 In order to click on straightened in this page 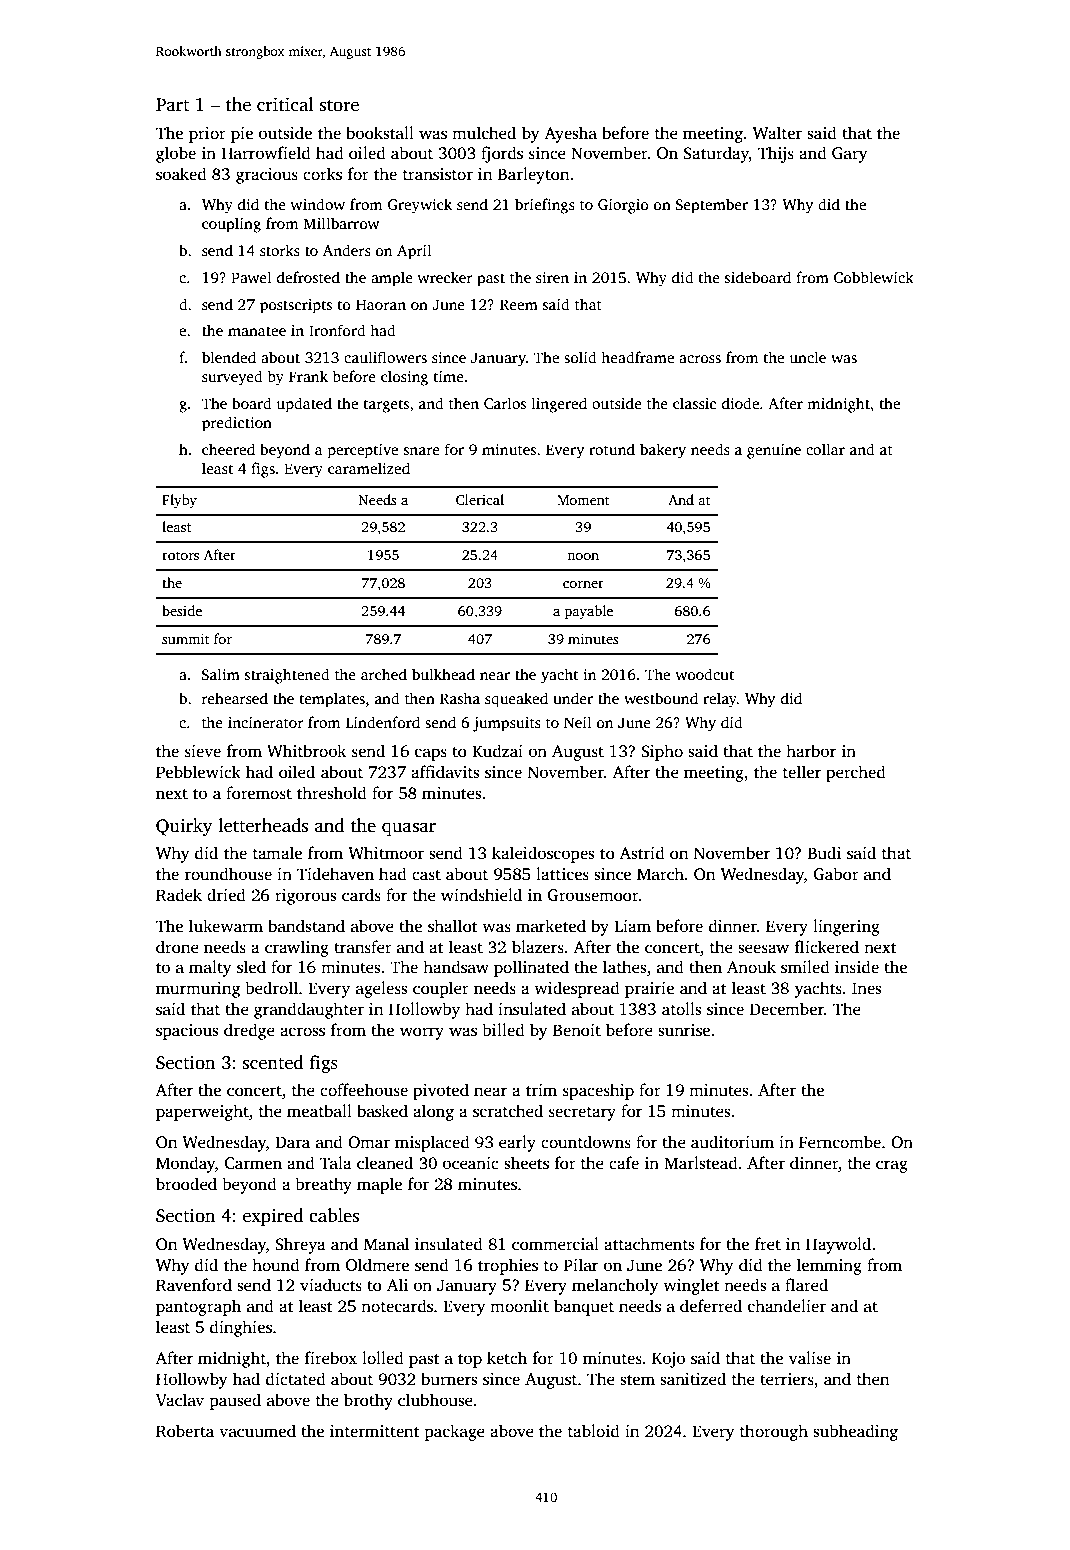, I will do `click(287, 676)`.
